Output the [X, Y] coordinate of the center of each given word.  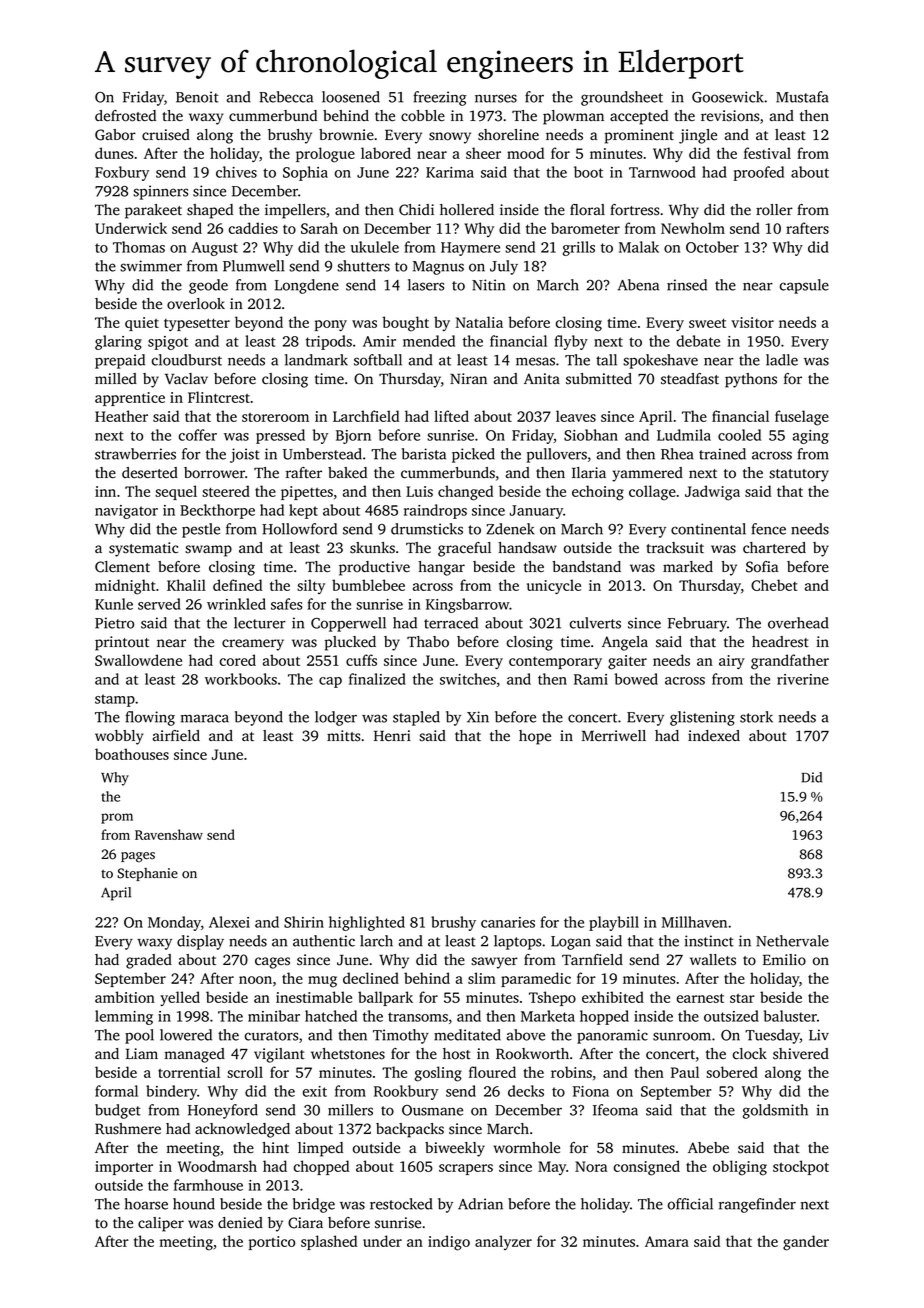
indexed [714, 736]
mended [429, 341]
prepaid [120, 361]
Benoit [197, 97]
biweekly [455, 1149]
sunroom [682, 1036]
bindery [171, 1092]
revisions [730, 116]
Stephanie [147, 874]
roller [774, 210]
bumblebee [368, 585]
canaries [508, 922]
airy [732, 662]
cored [238, 660]
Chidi [416, 210]
